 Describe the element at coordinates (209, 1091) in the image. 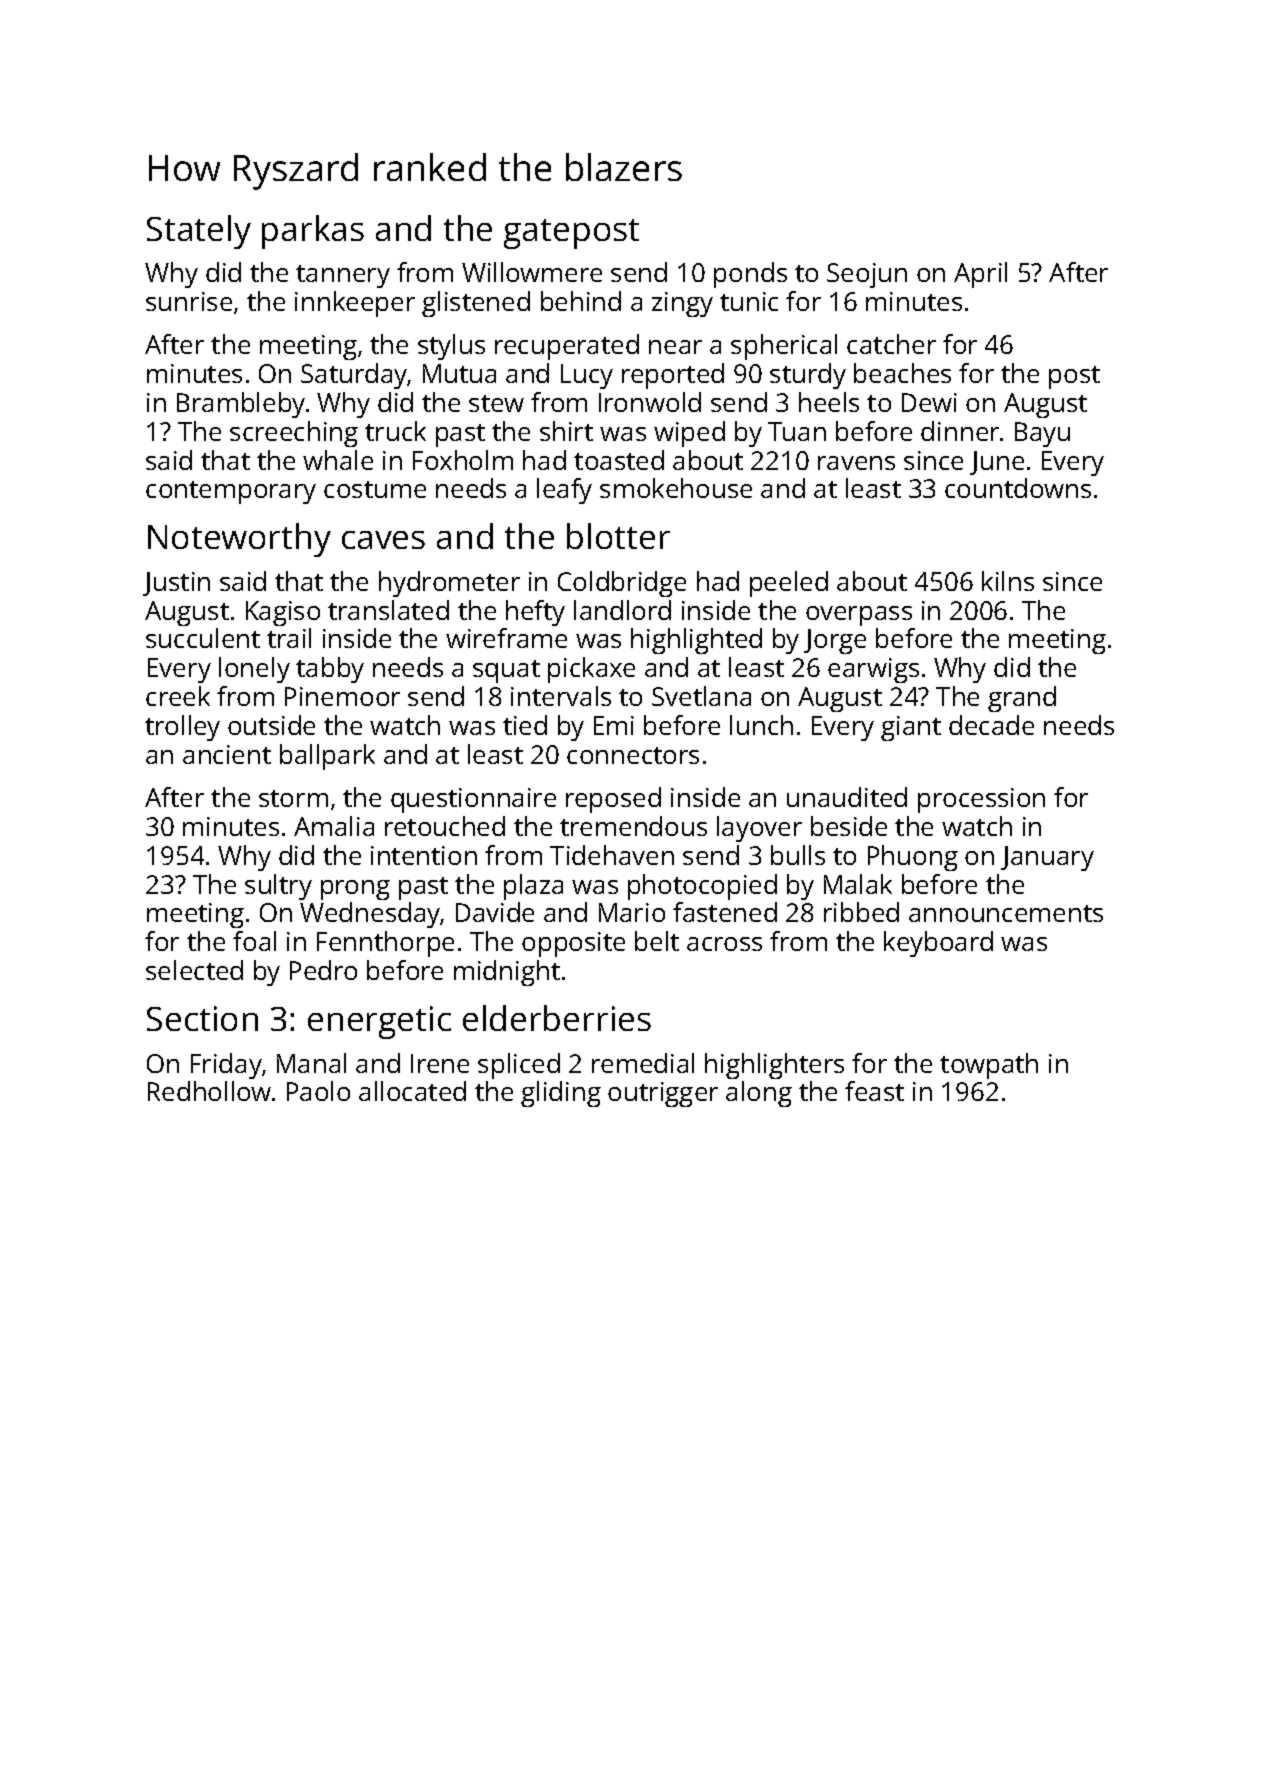

I see `Redhollow` at that location.
